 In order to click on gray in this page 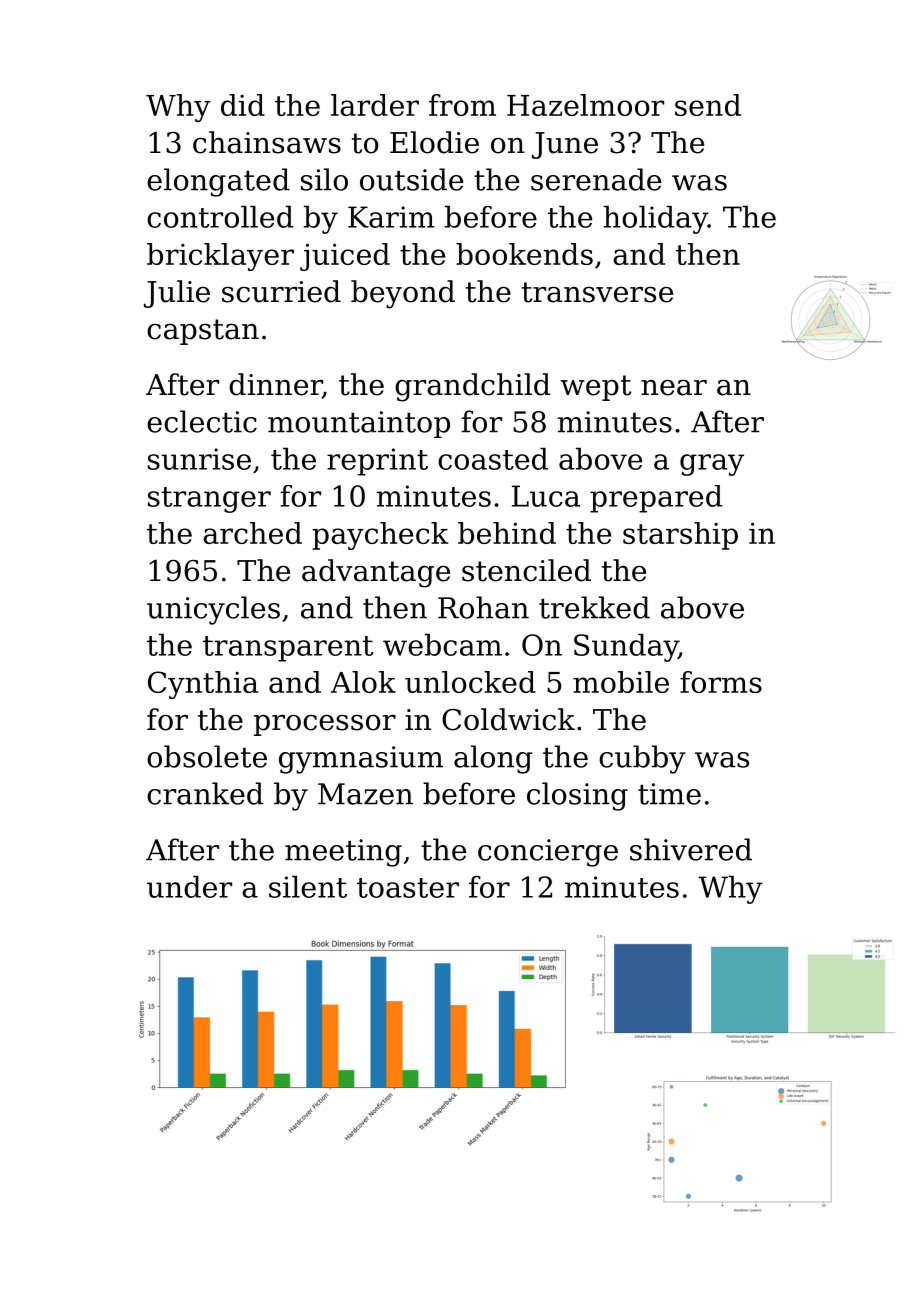, I will do `click(712, 465)`.
